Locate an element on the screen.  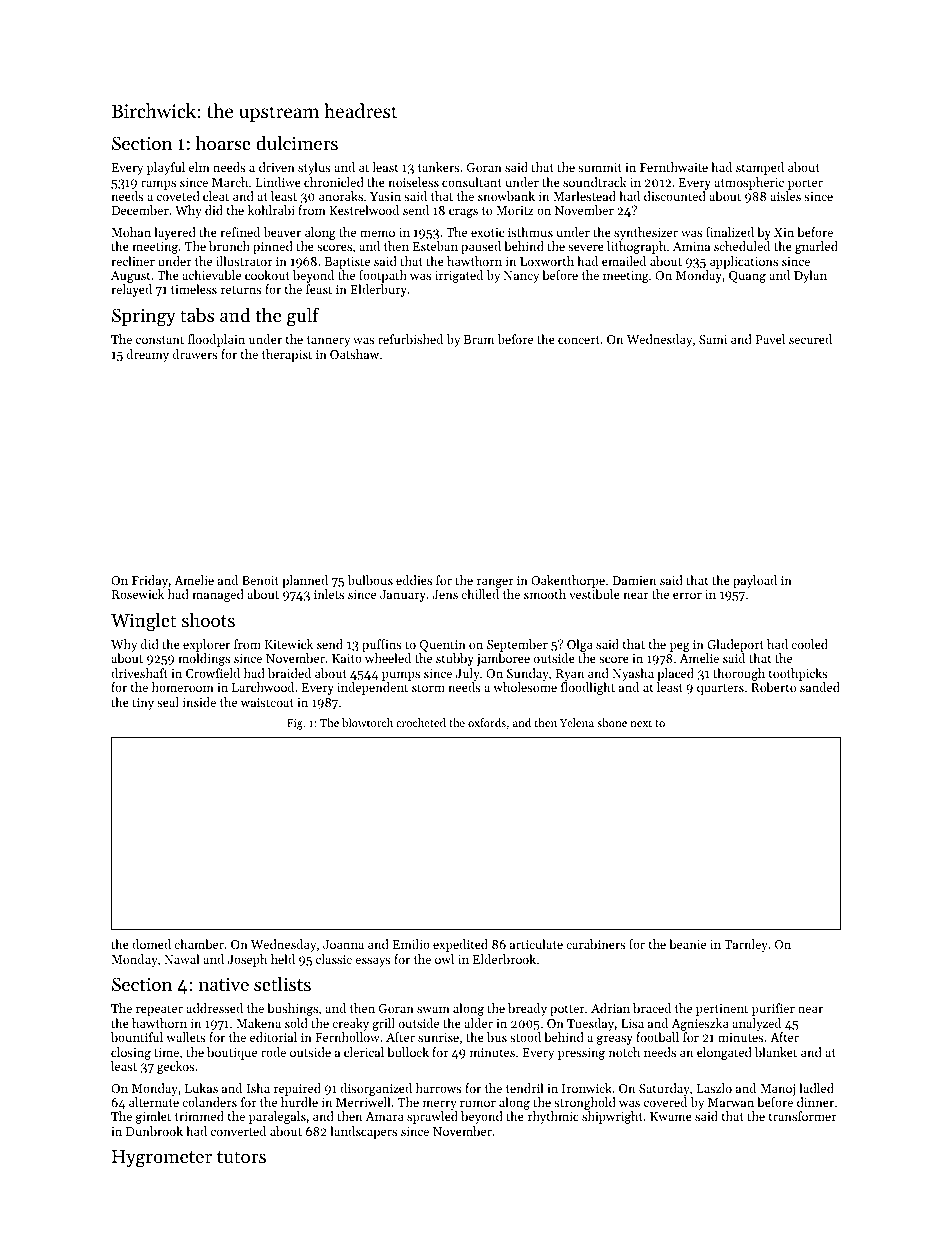
stamped is located at coordinates (760, 168).
